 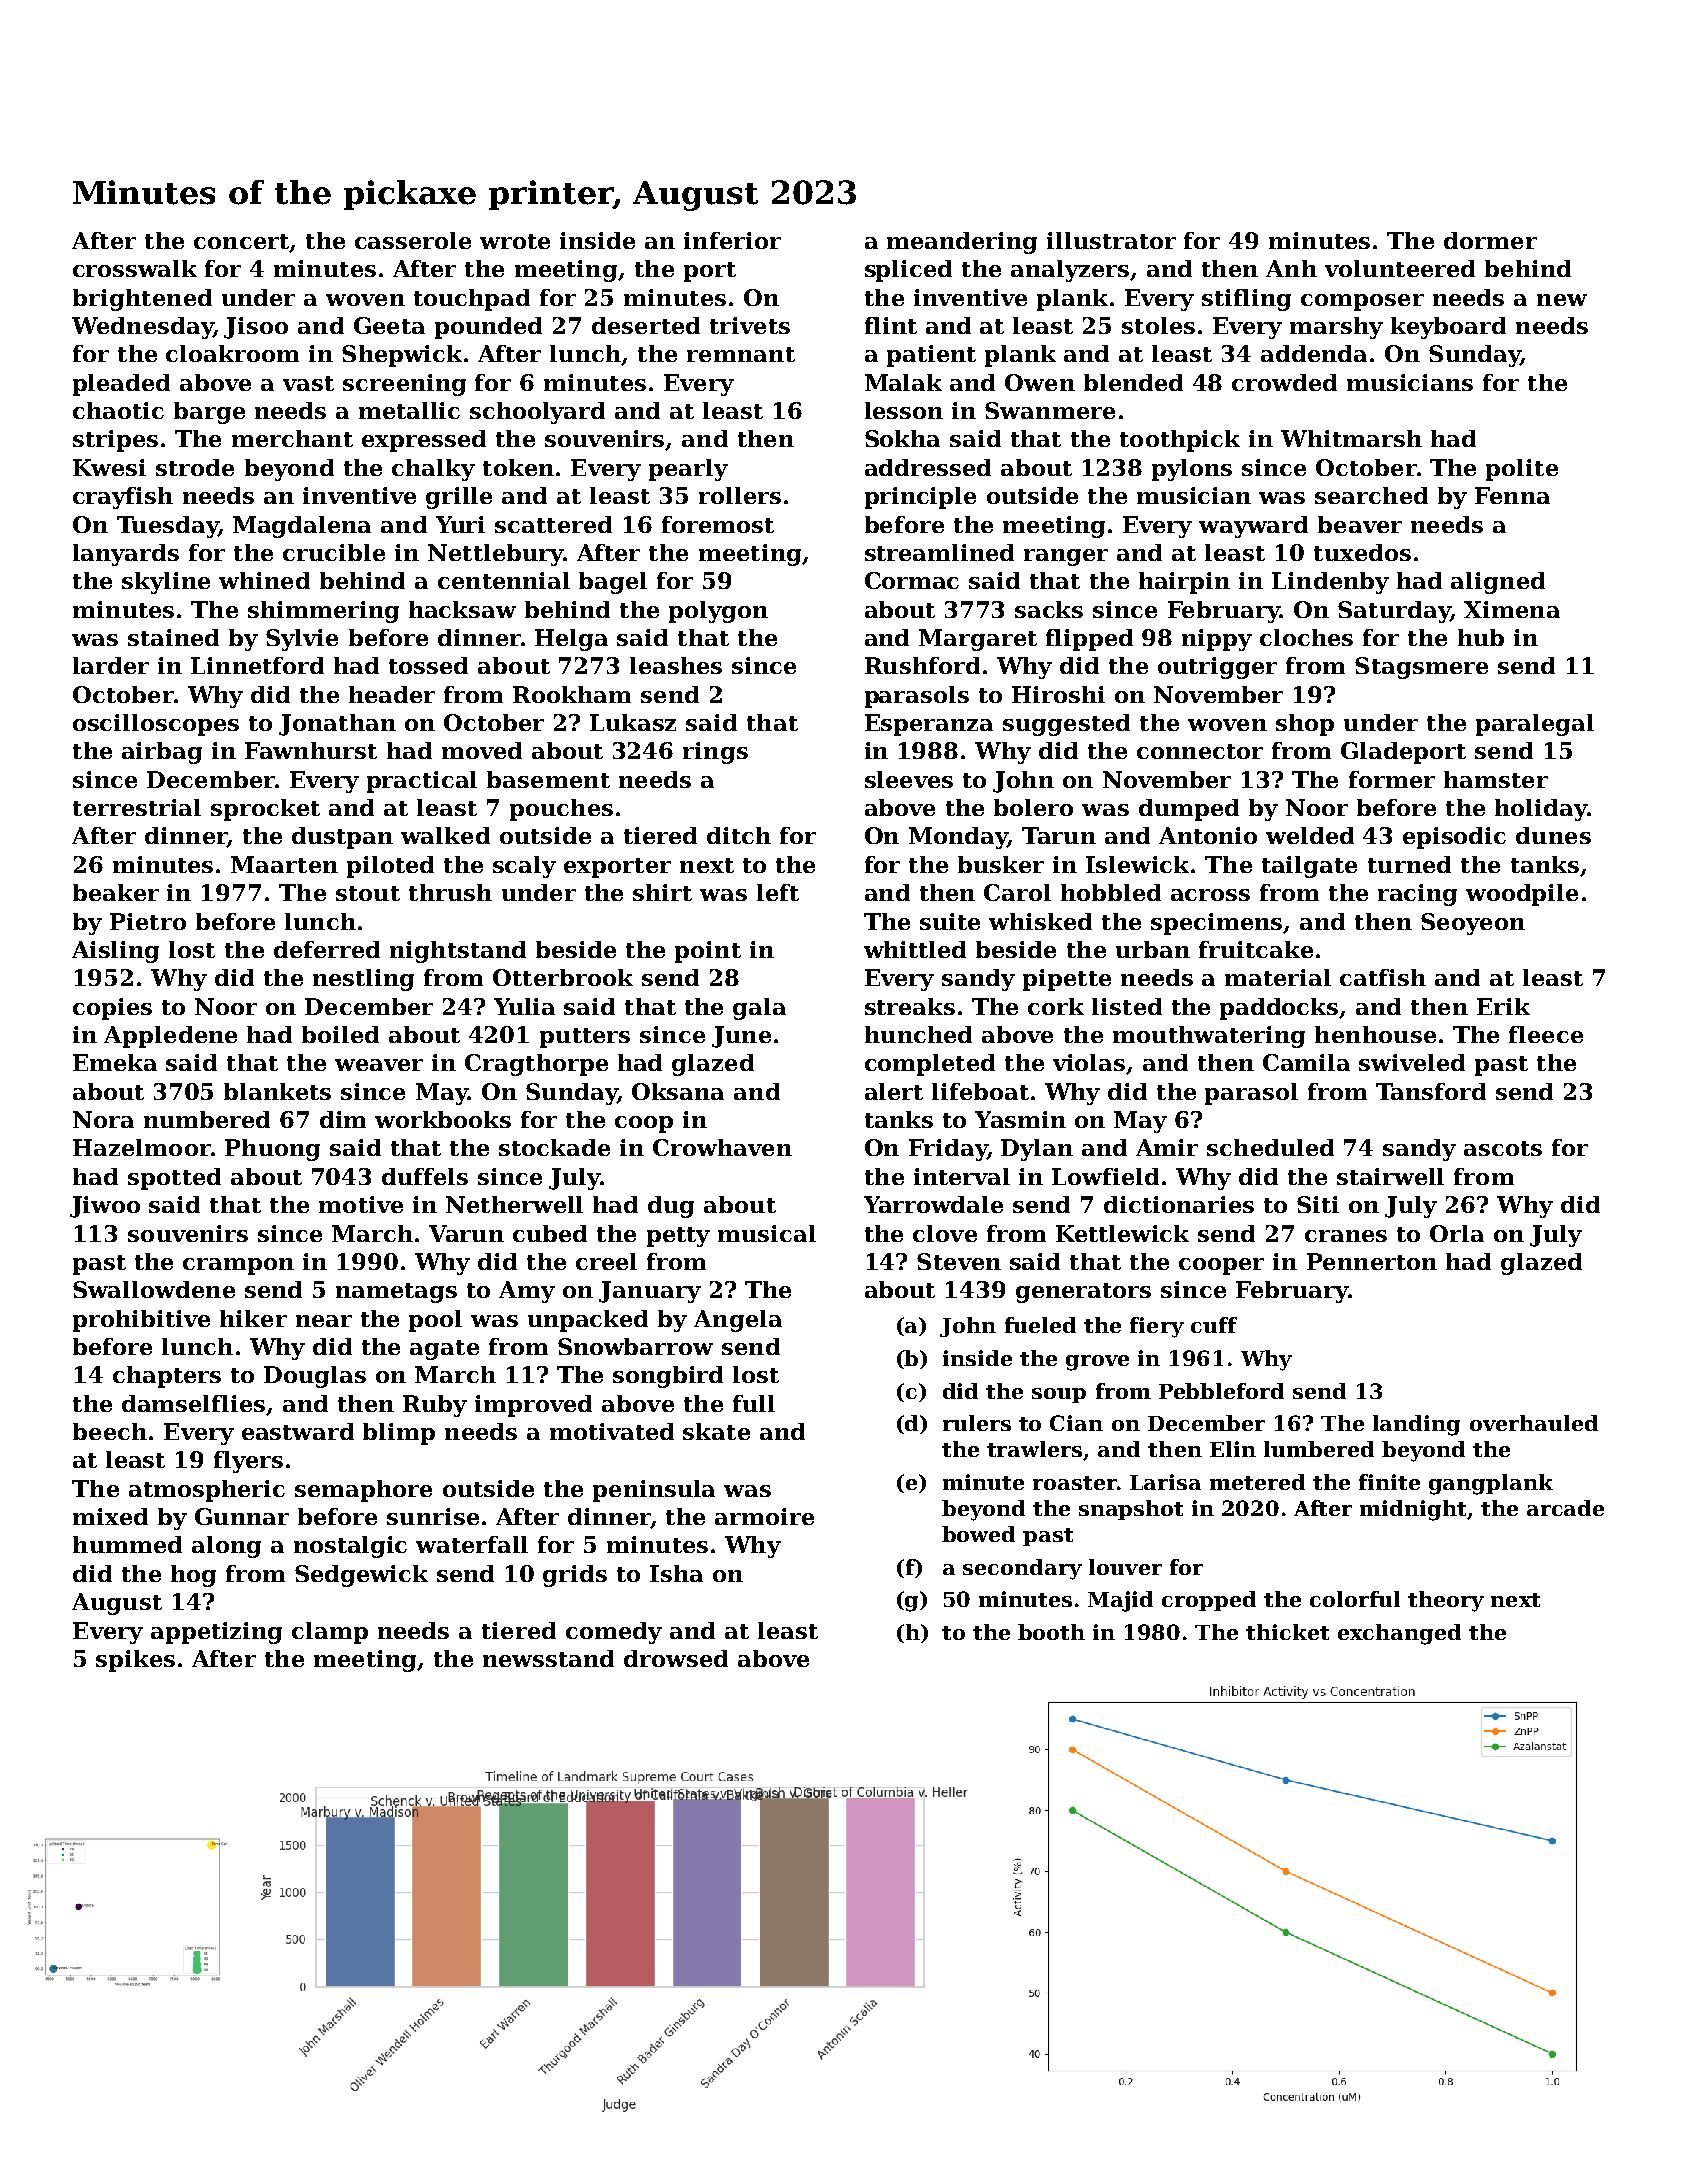 I want to click on motive, so click(x=361, y=1204).
